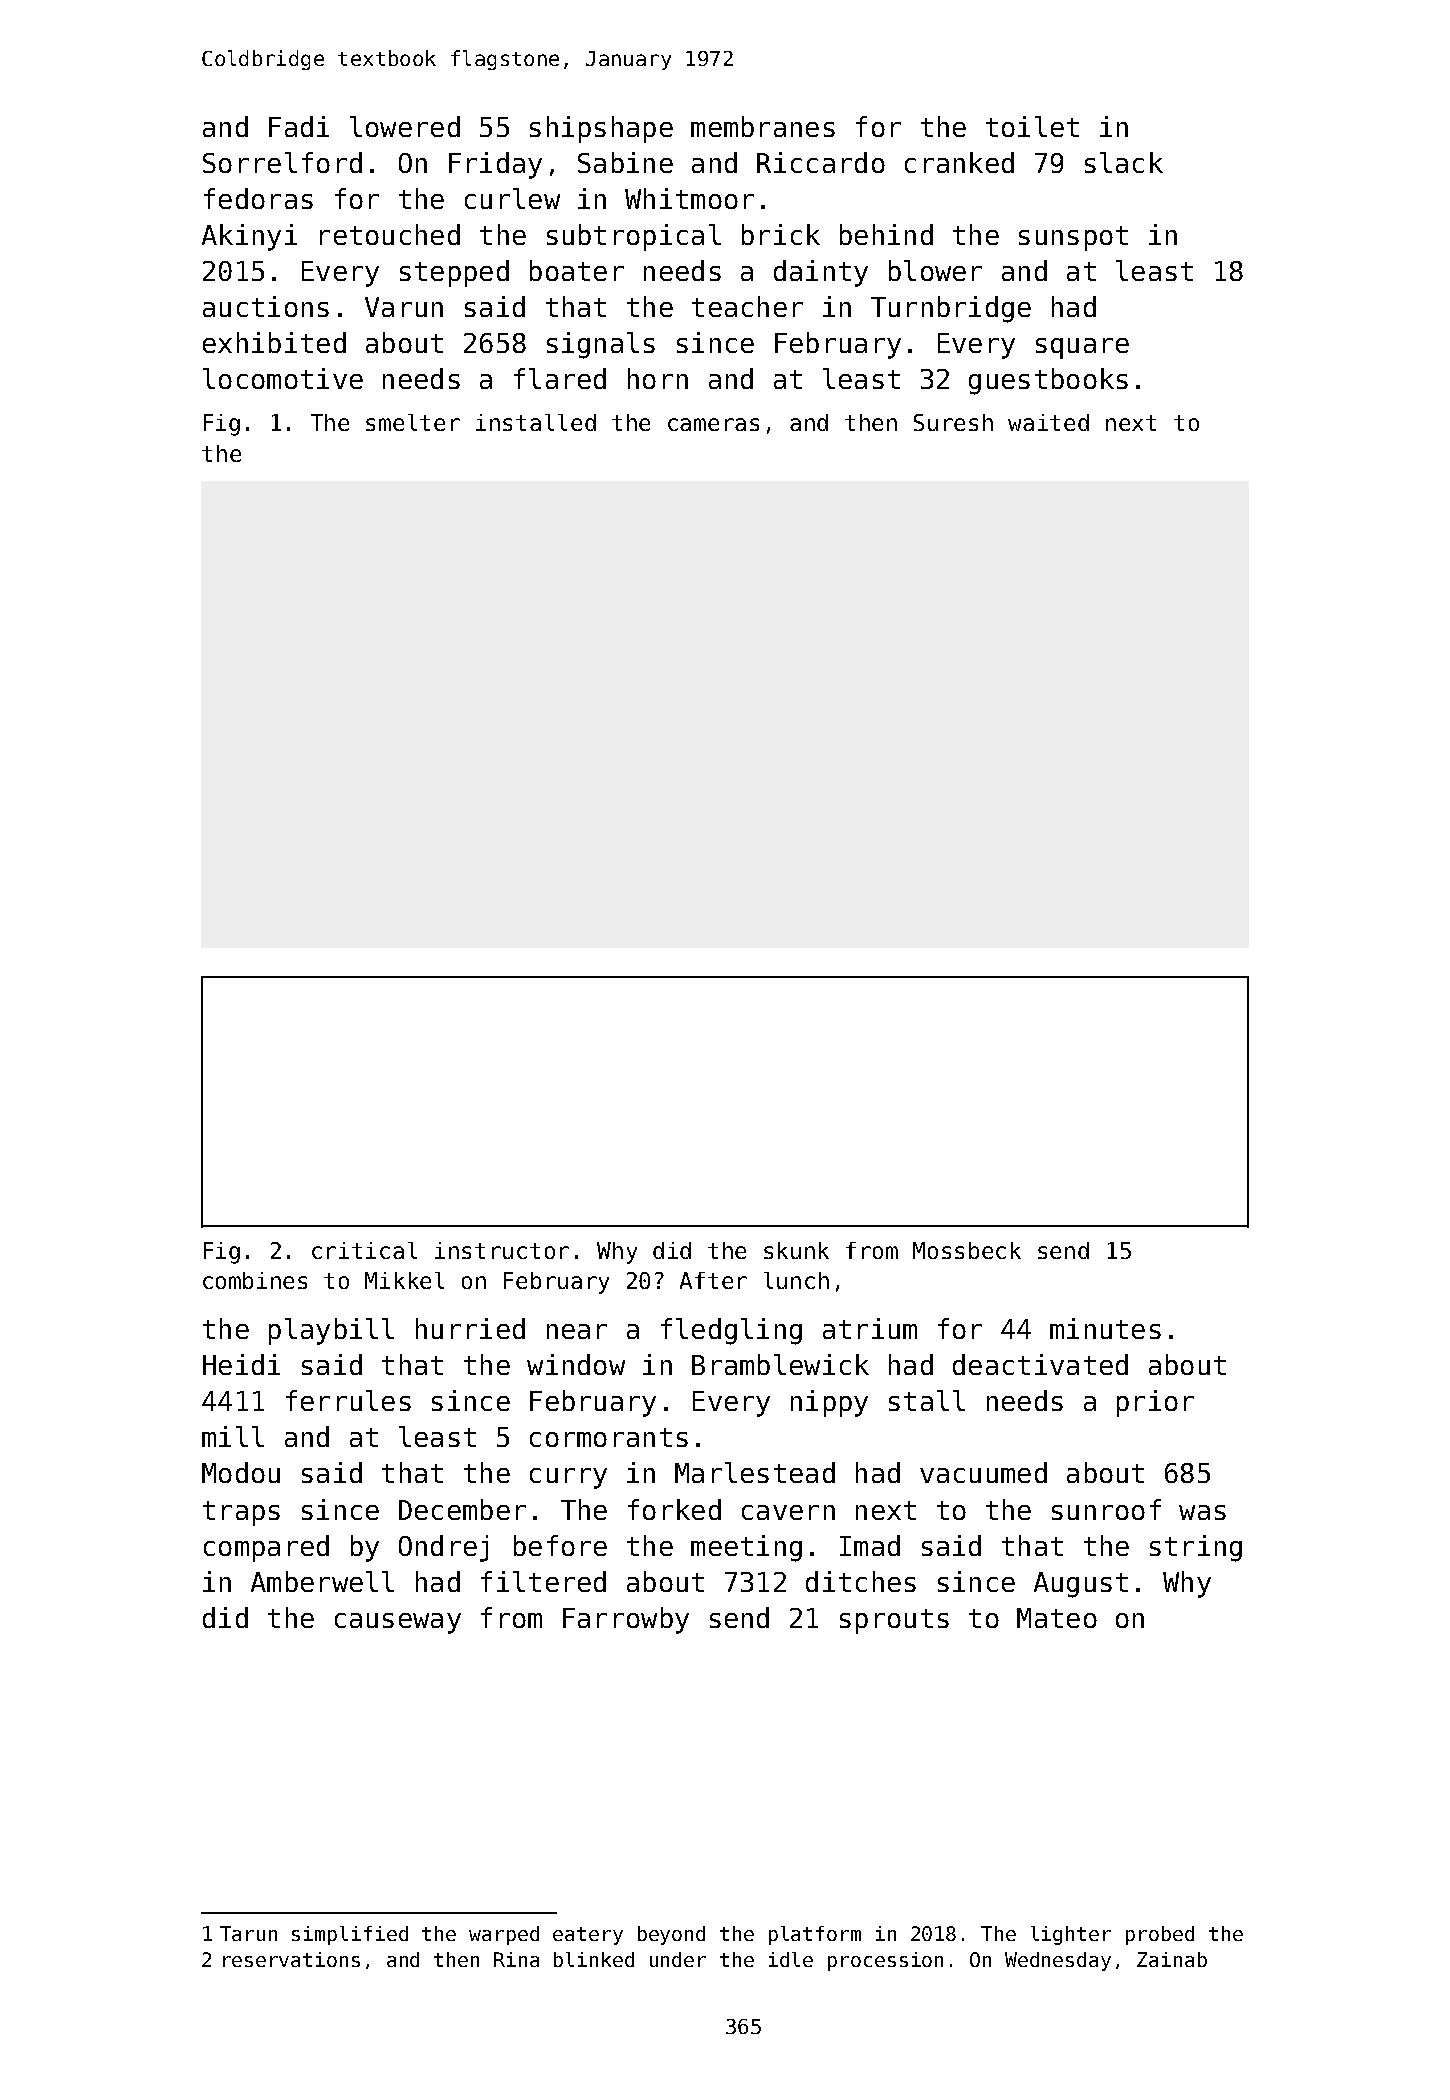 The image size is (1450, 2100). What do you see at coordinates (255, 1280) in the screenshot?
I see `combines` at bounding box center [255, 1280].
